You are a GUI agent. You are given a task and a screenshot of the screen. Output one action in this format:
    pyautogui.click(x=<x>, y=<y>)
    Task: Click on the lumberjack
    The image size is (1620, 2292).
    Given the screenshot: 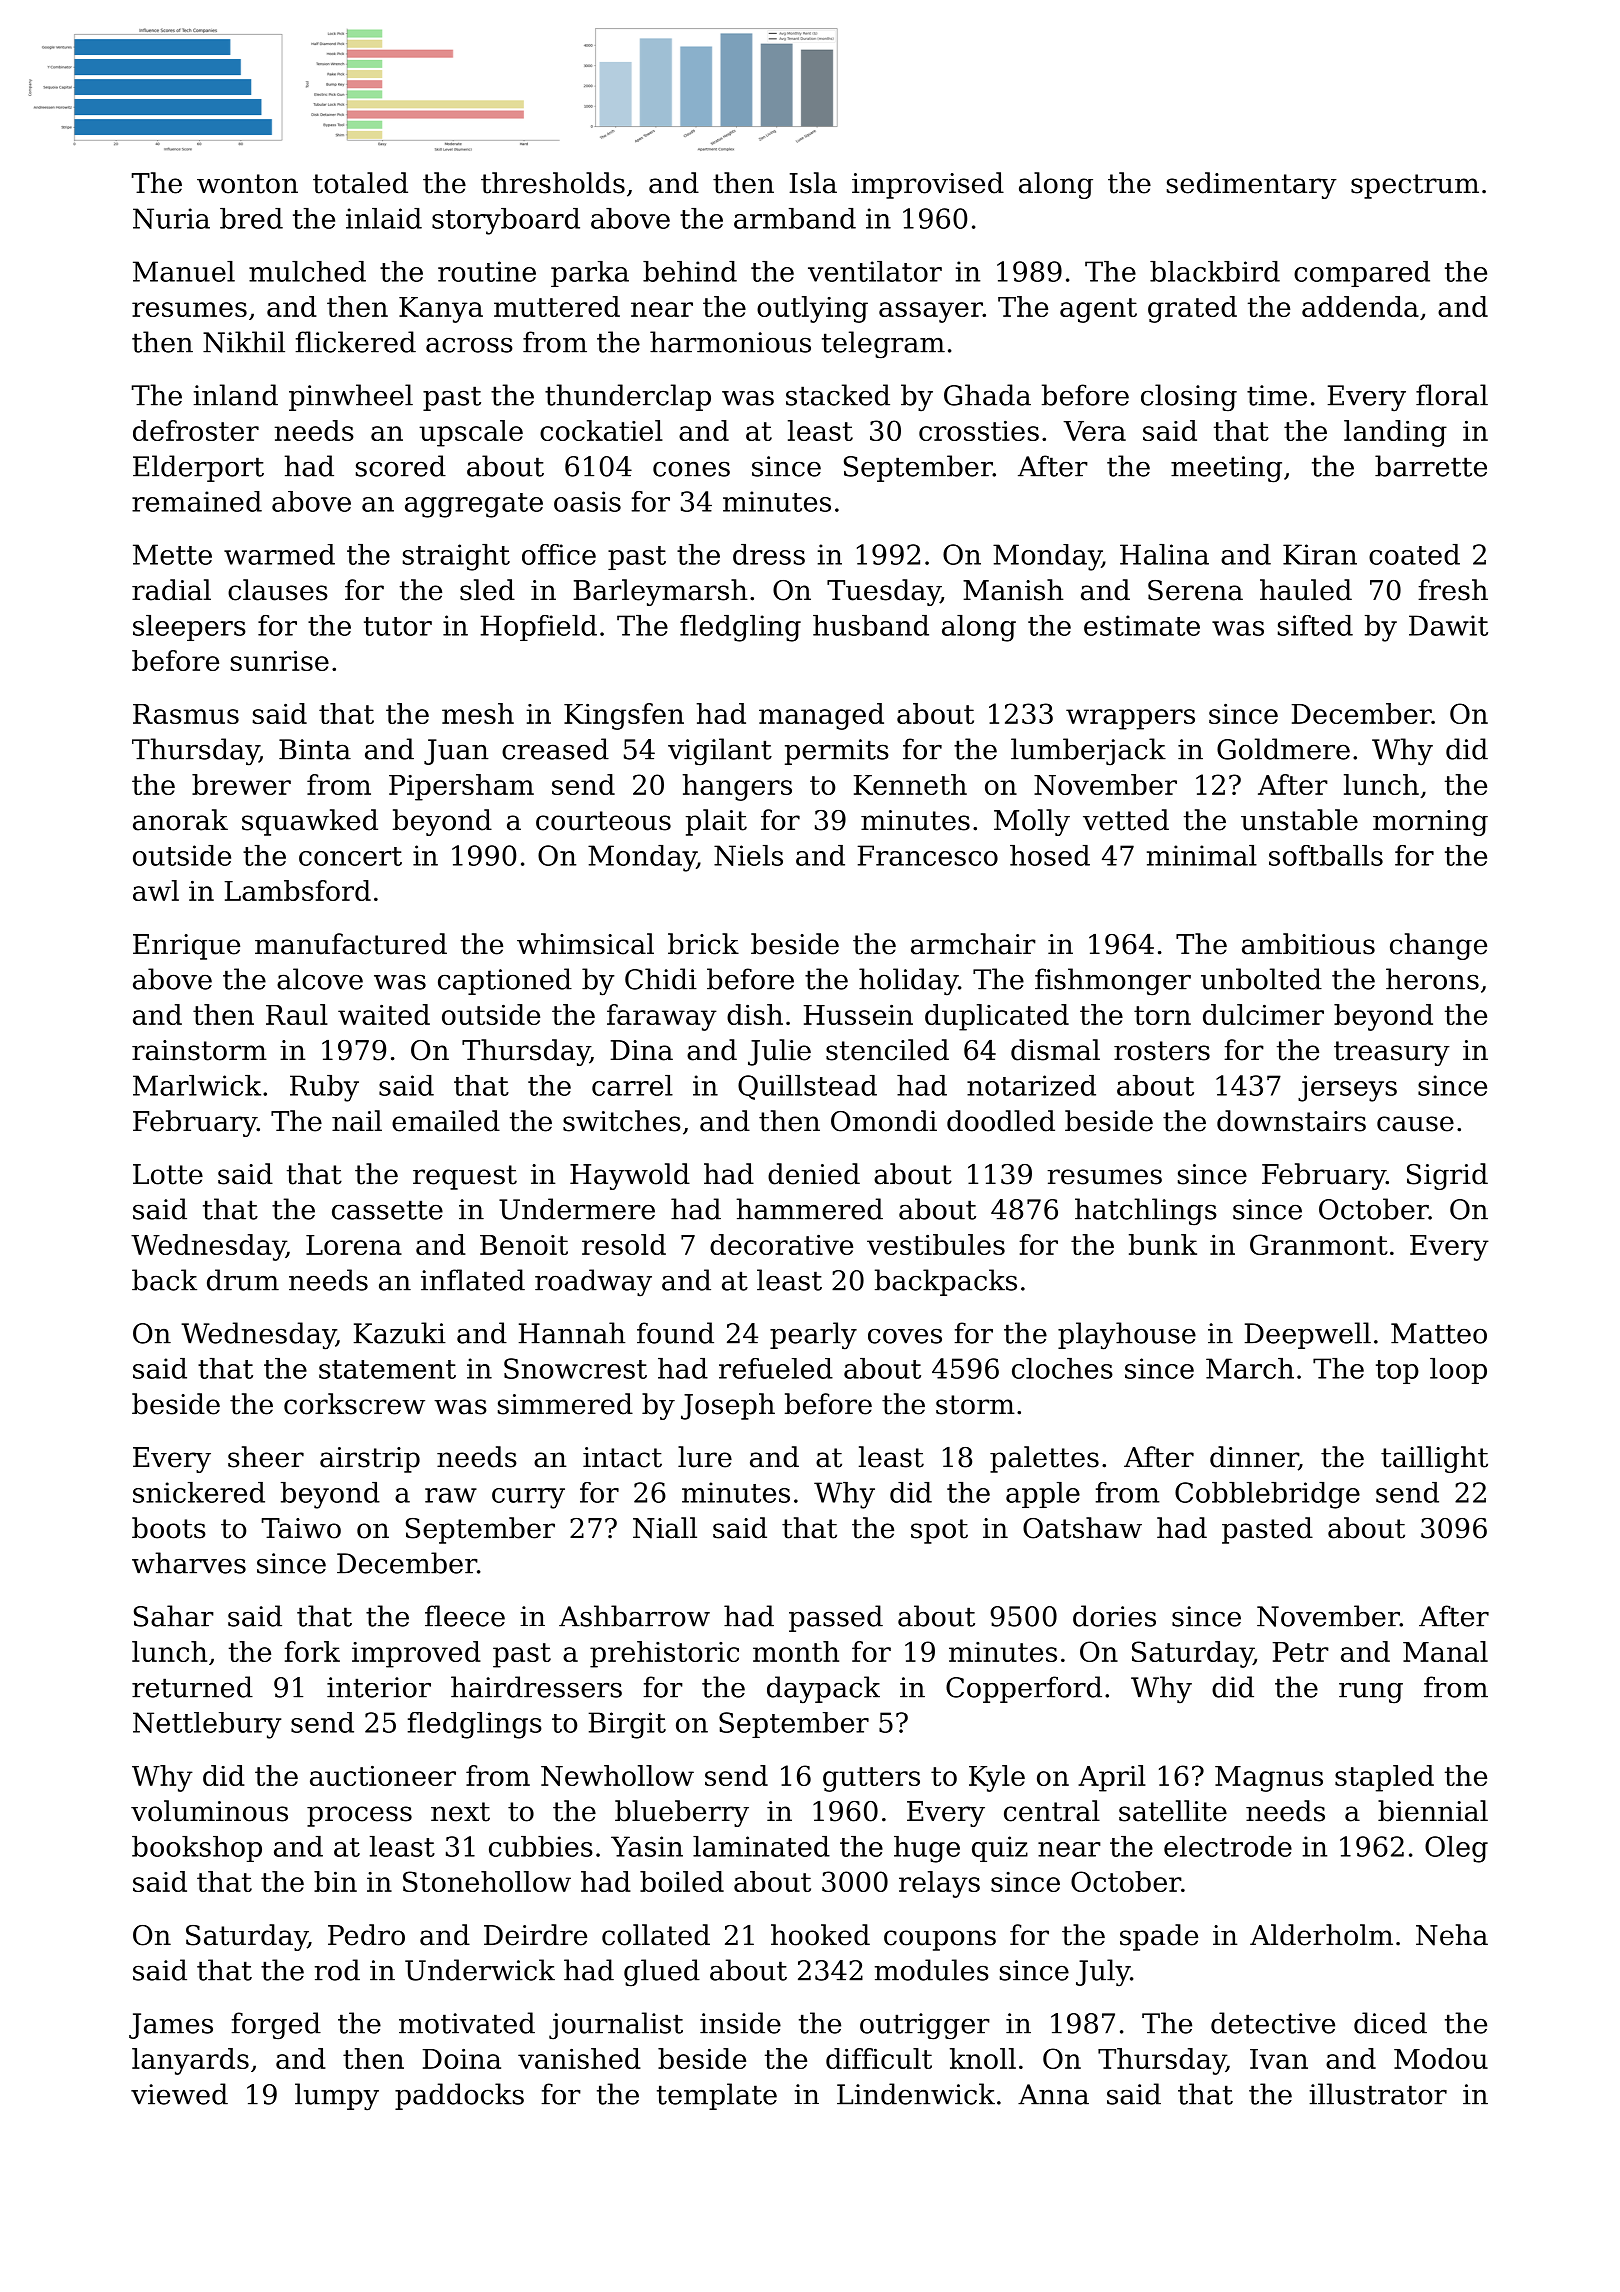 What is the action you would take?
    pyautogui.click(x=1088, y=752)
